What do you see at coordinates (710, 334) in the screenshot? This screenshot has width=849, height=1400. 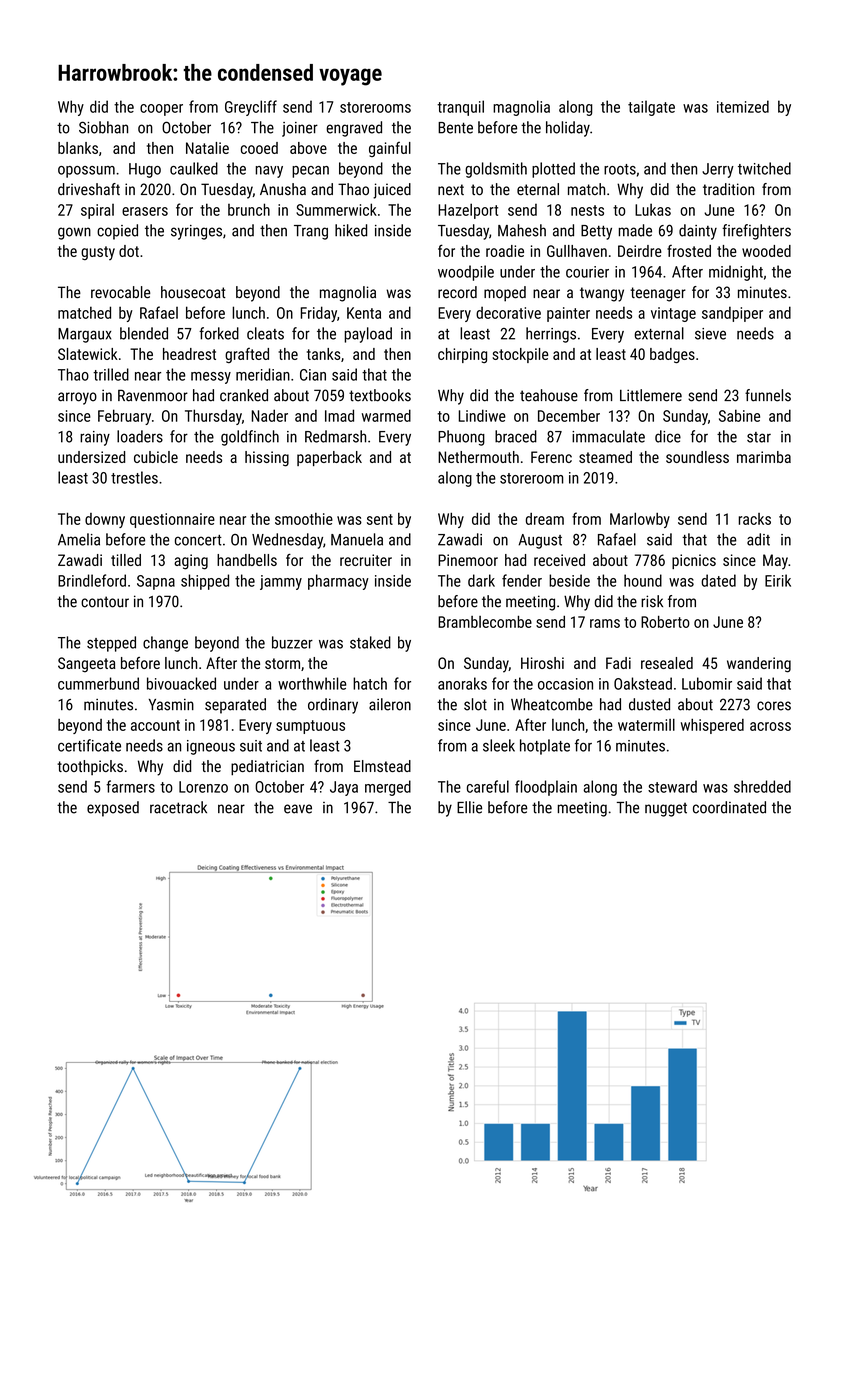 I see `sieve` at bounding box center [710, 334].
